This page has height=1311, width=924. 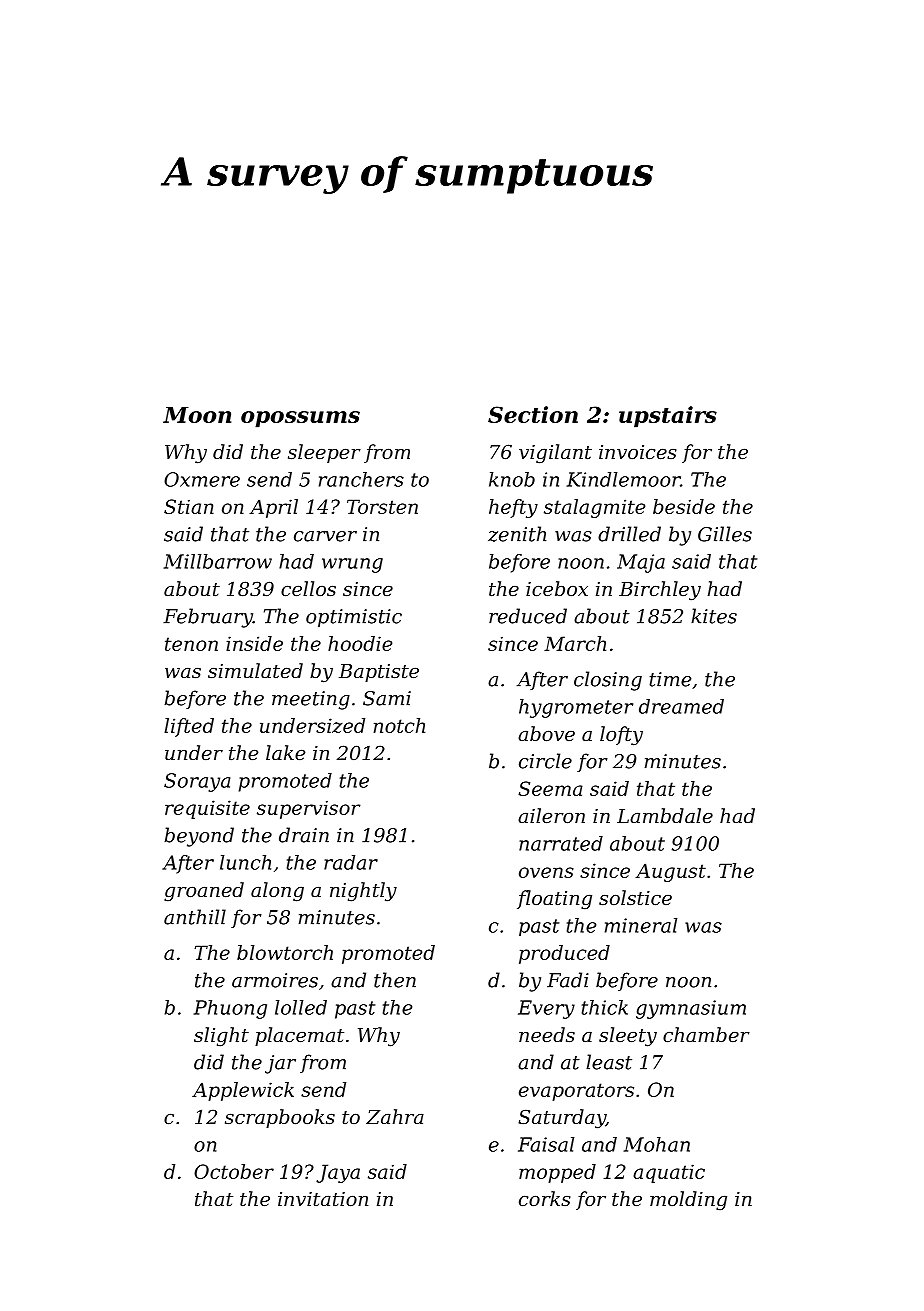 I want to click on upstairs, so click(x=668, y=417).
